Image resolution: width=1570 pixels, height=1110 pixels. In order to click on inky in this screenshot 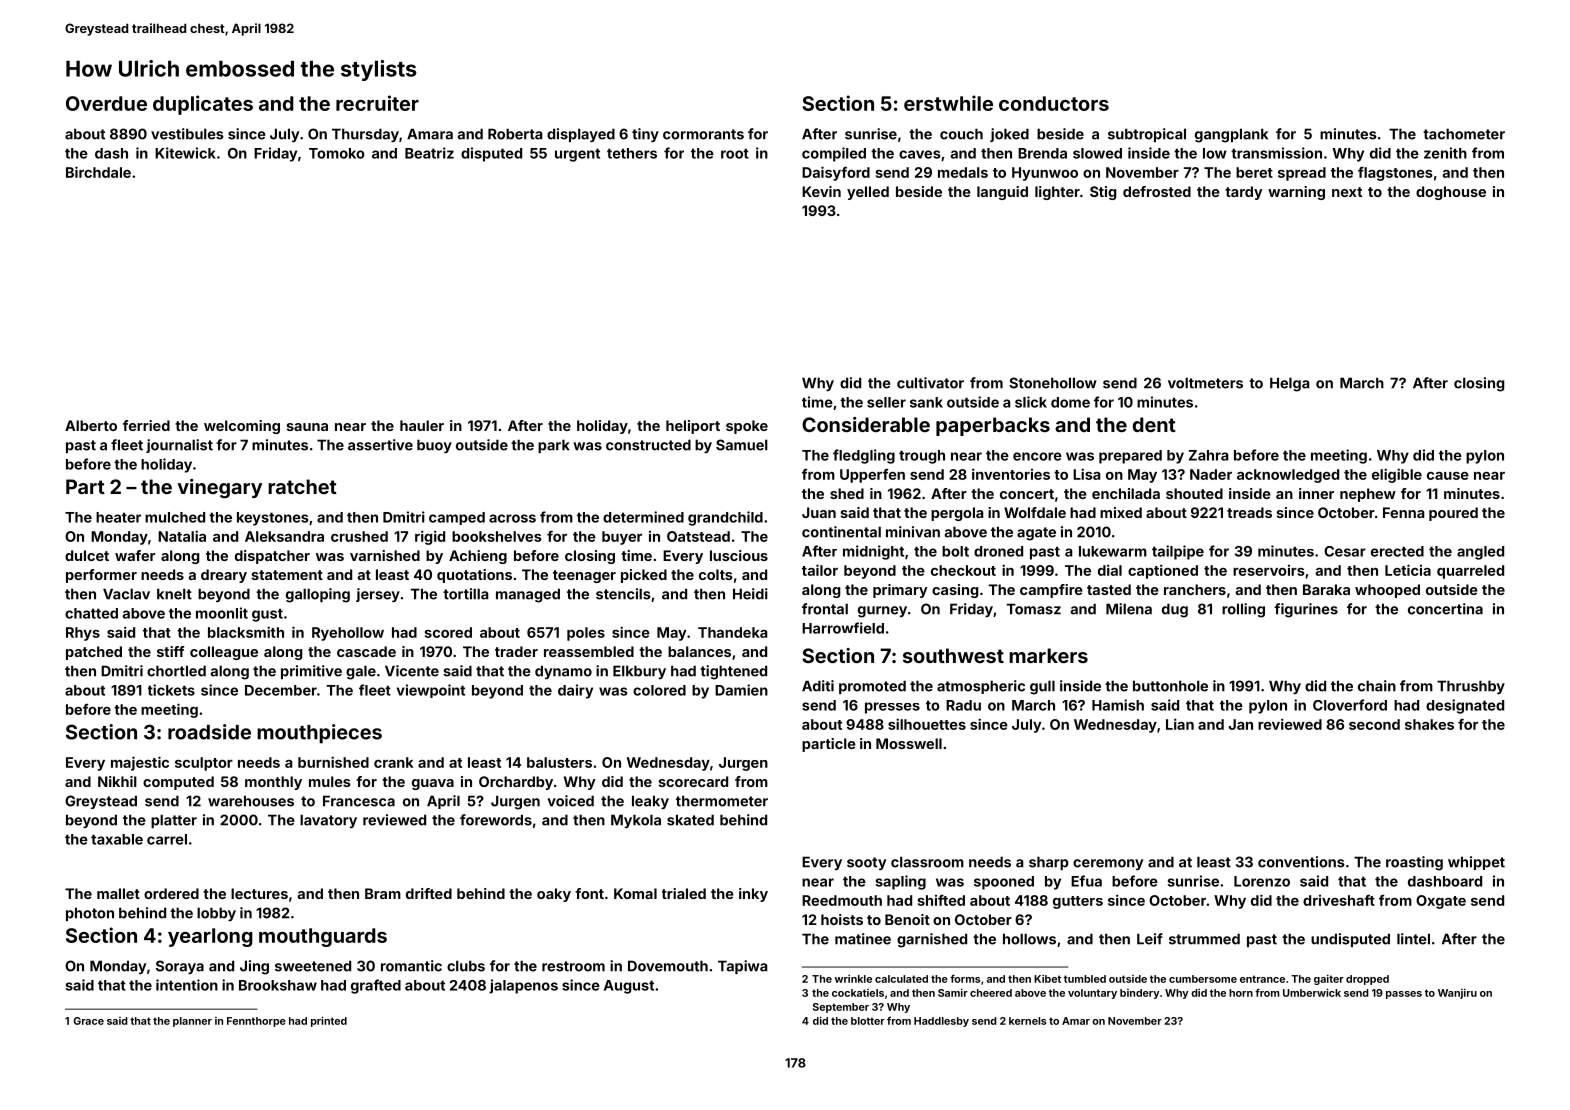, I will do `click(753, 895)`.
